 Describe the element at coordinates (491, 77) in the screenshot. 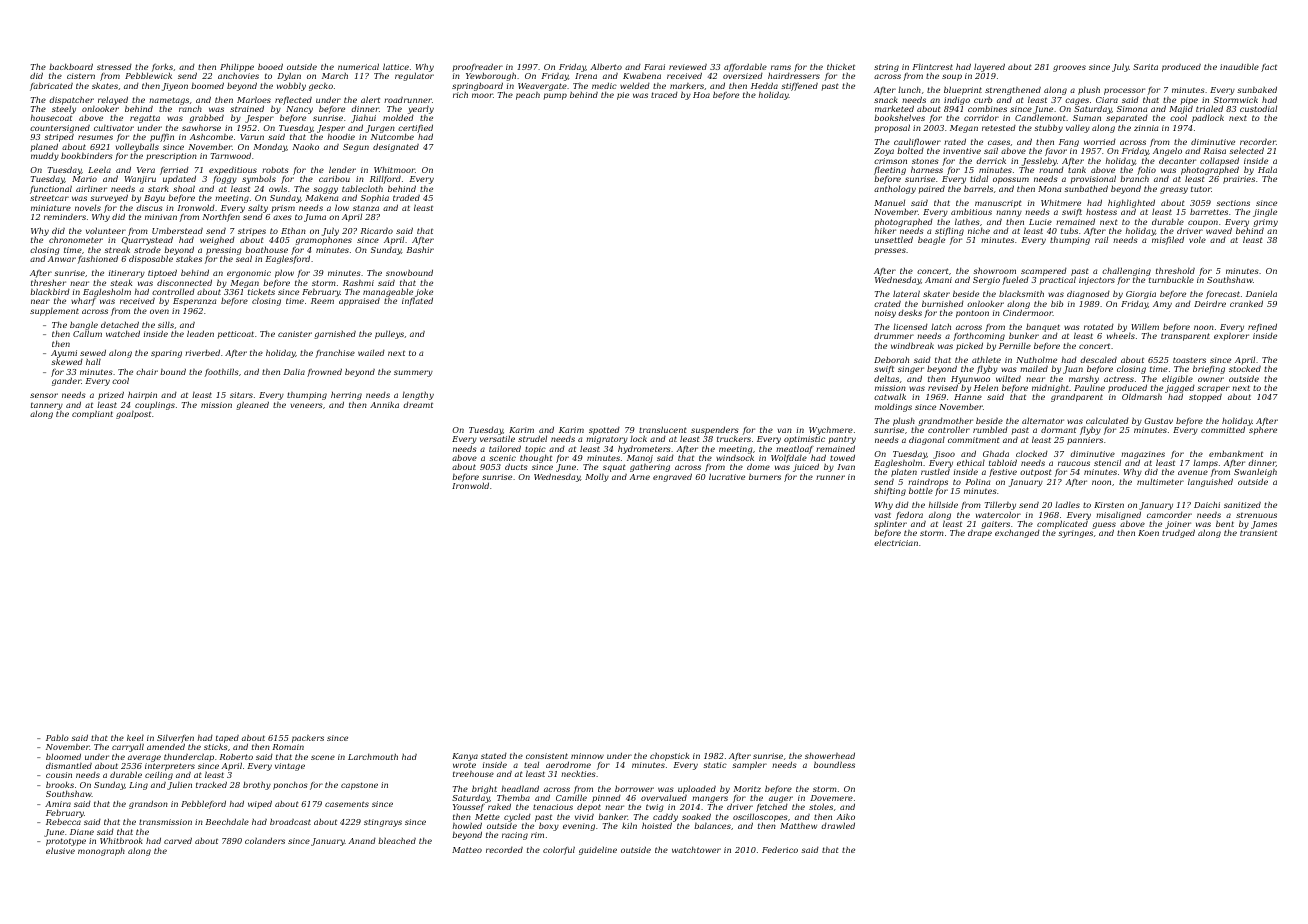

I see `Yewborough` at that location.
